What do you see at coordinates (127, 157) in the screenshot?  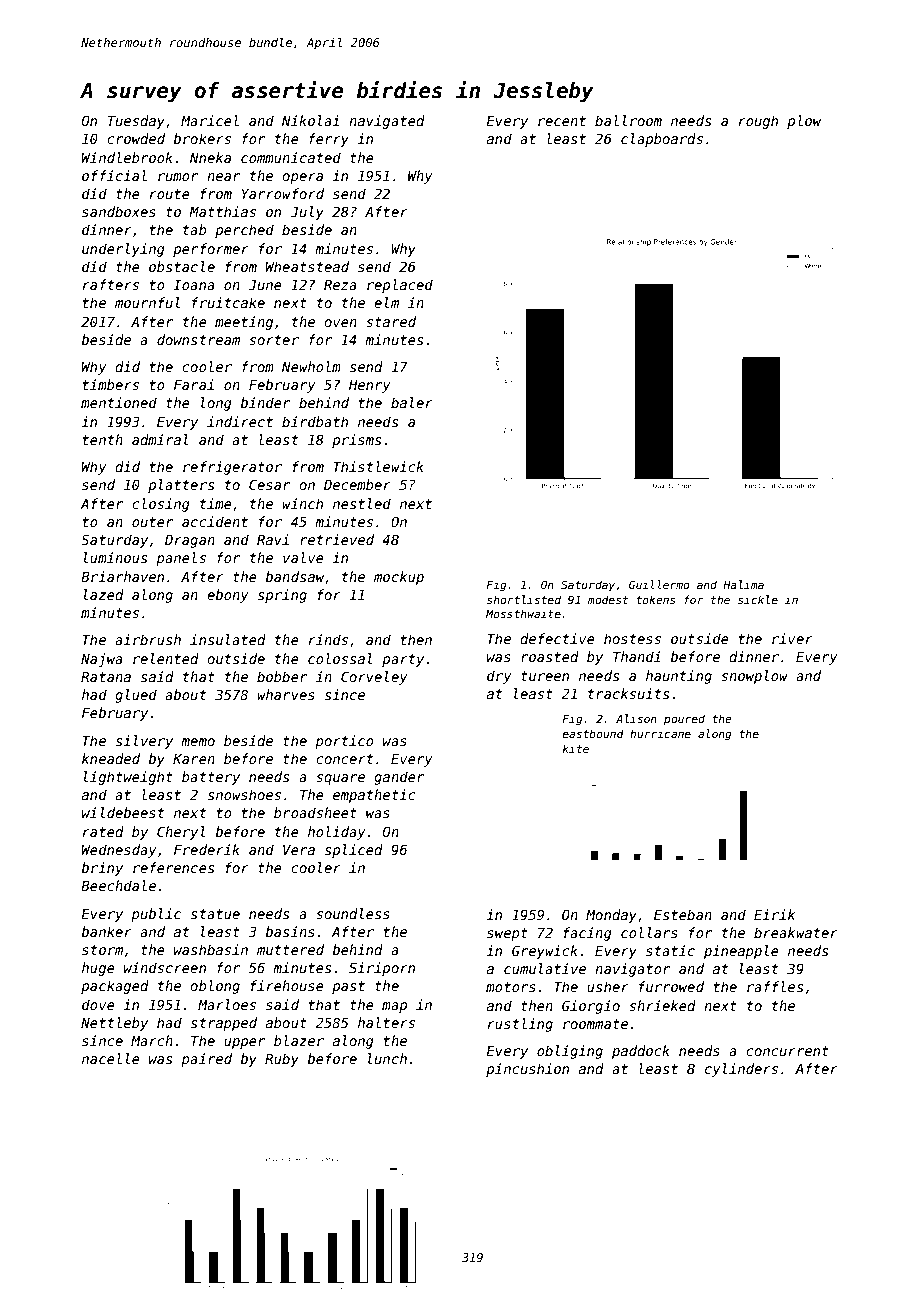 I see `Windlebrook` at bounding box center [127, 157].
